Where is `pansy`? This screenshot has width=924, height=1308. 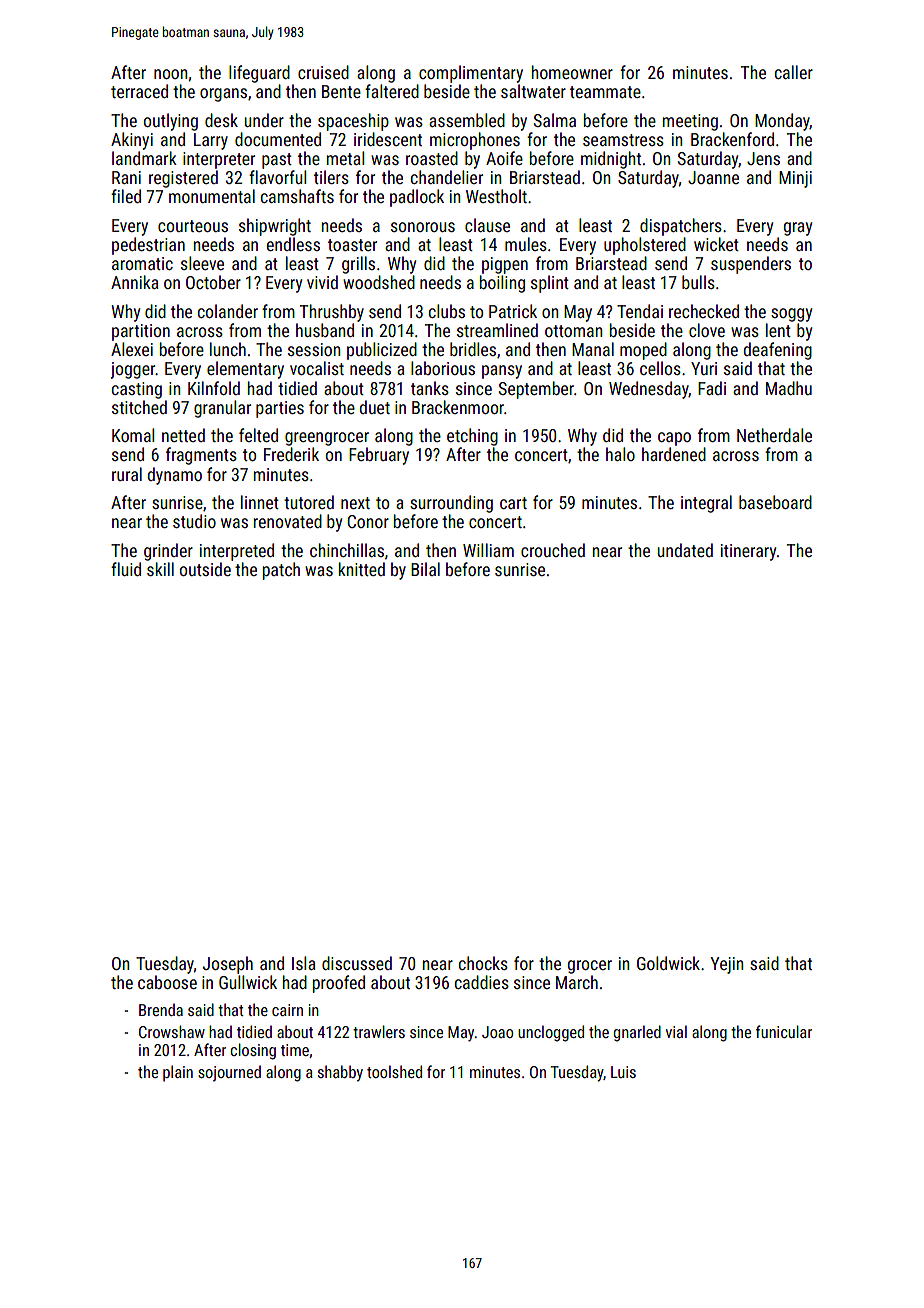
pansy is located at coordinates (502, 372).
